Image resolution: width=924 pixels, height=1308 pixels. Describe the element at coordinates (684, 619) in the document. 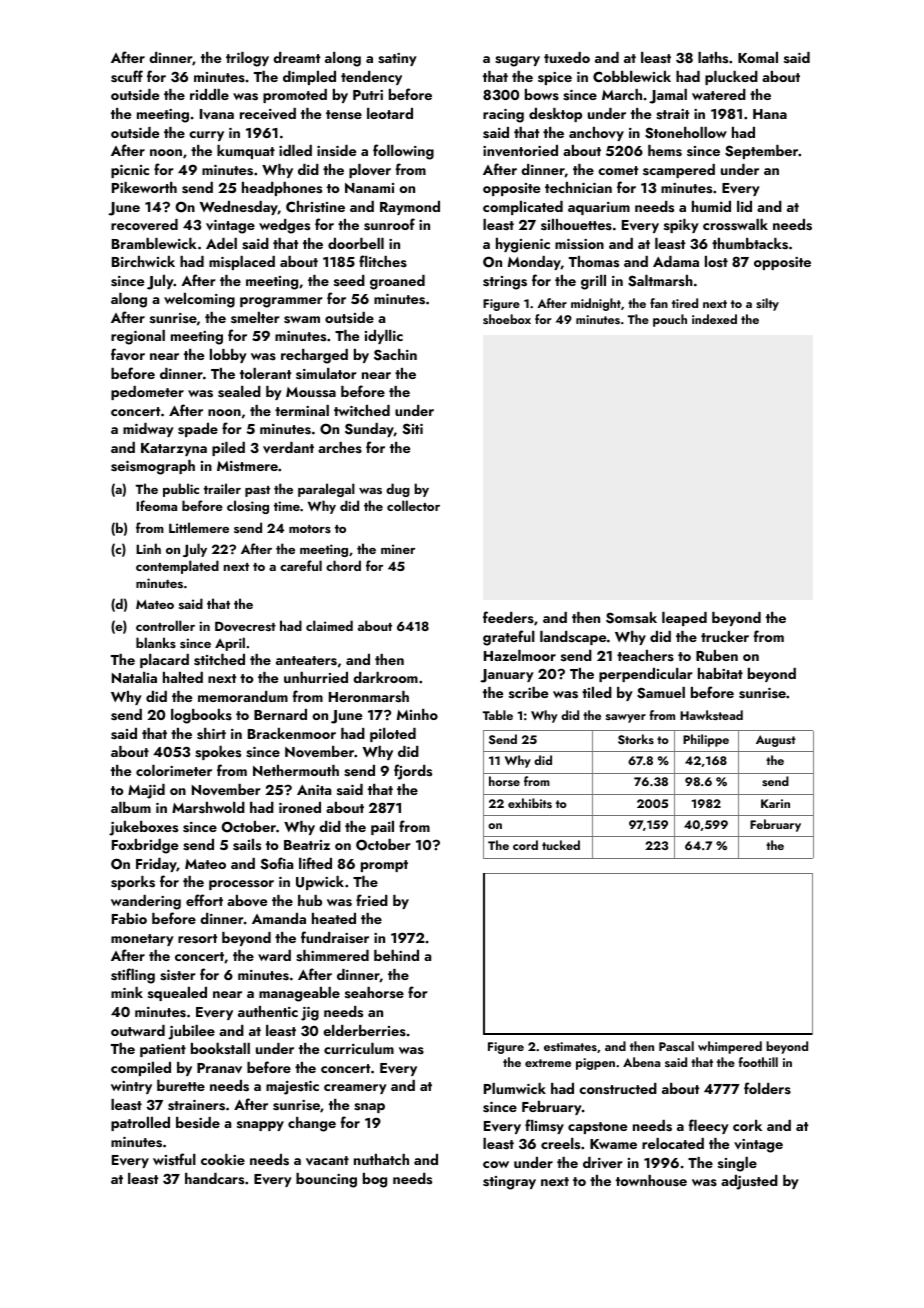

I see `leaped` at that location.
